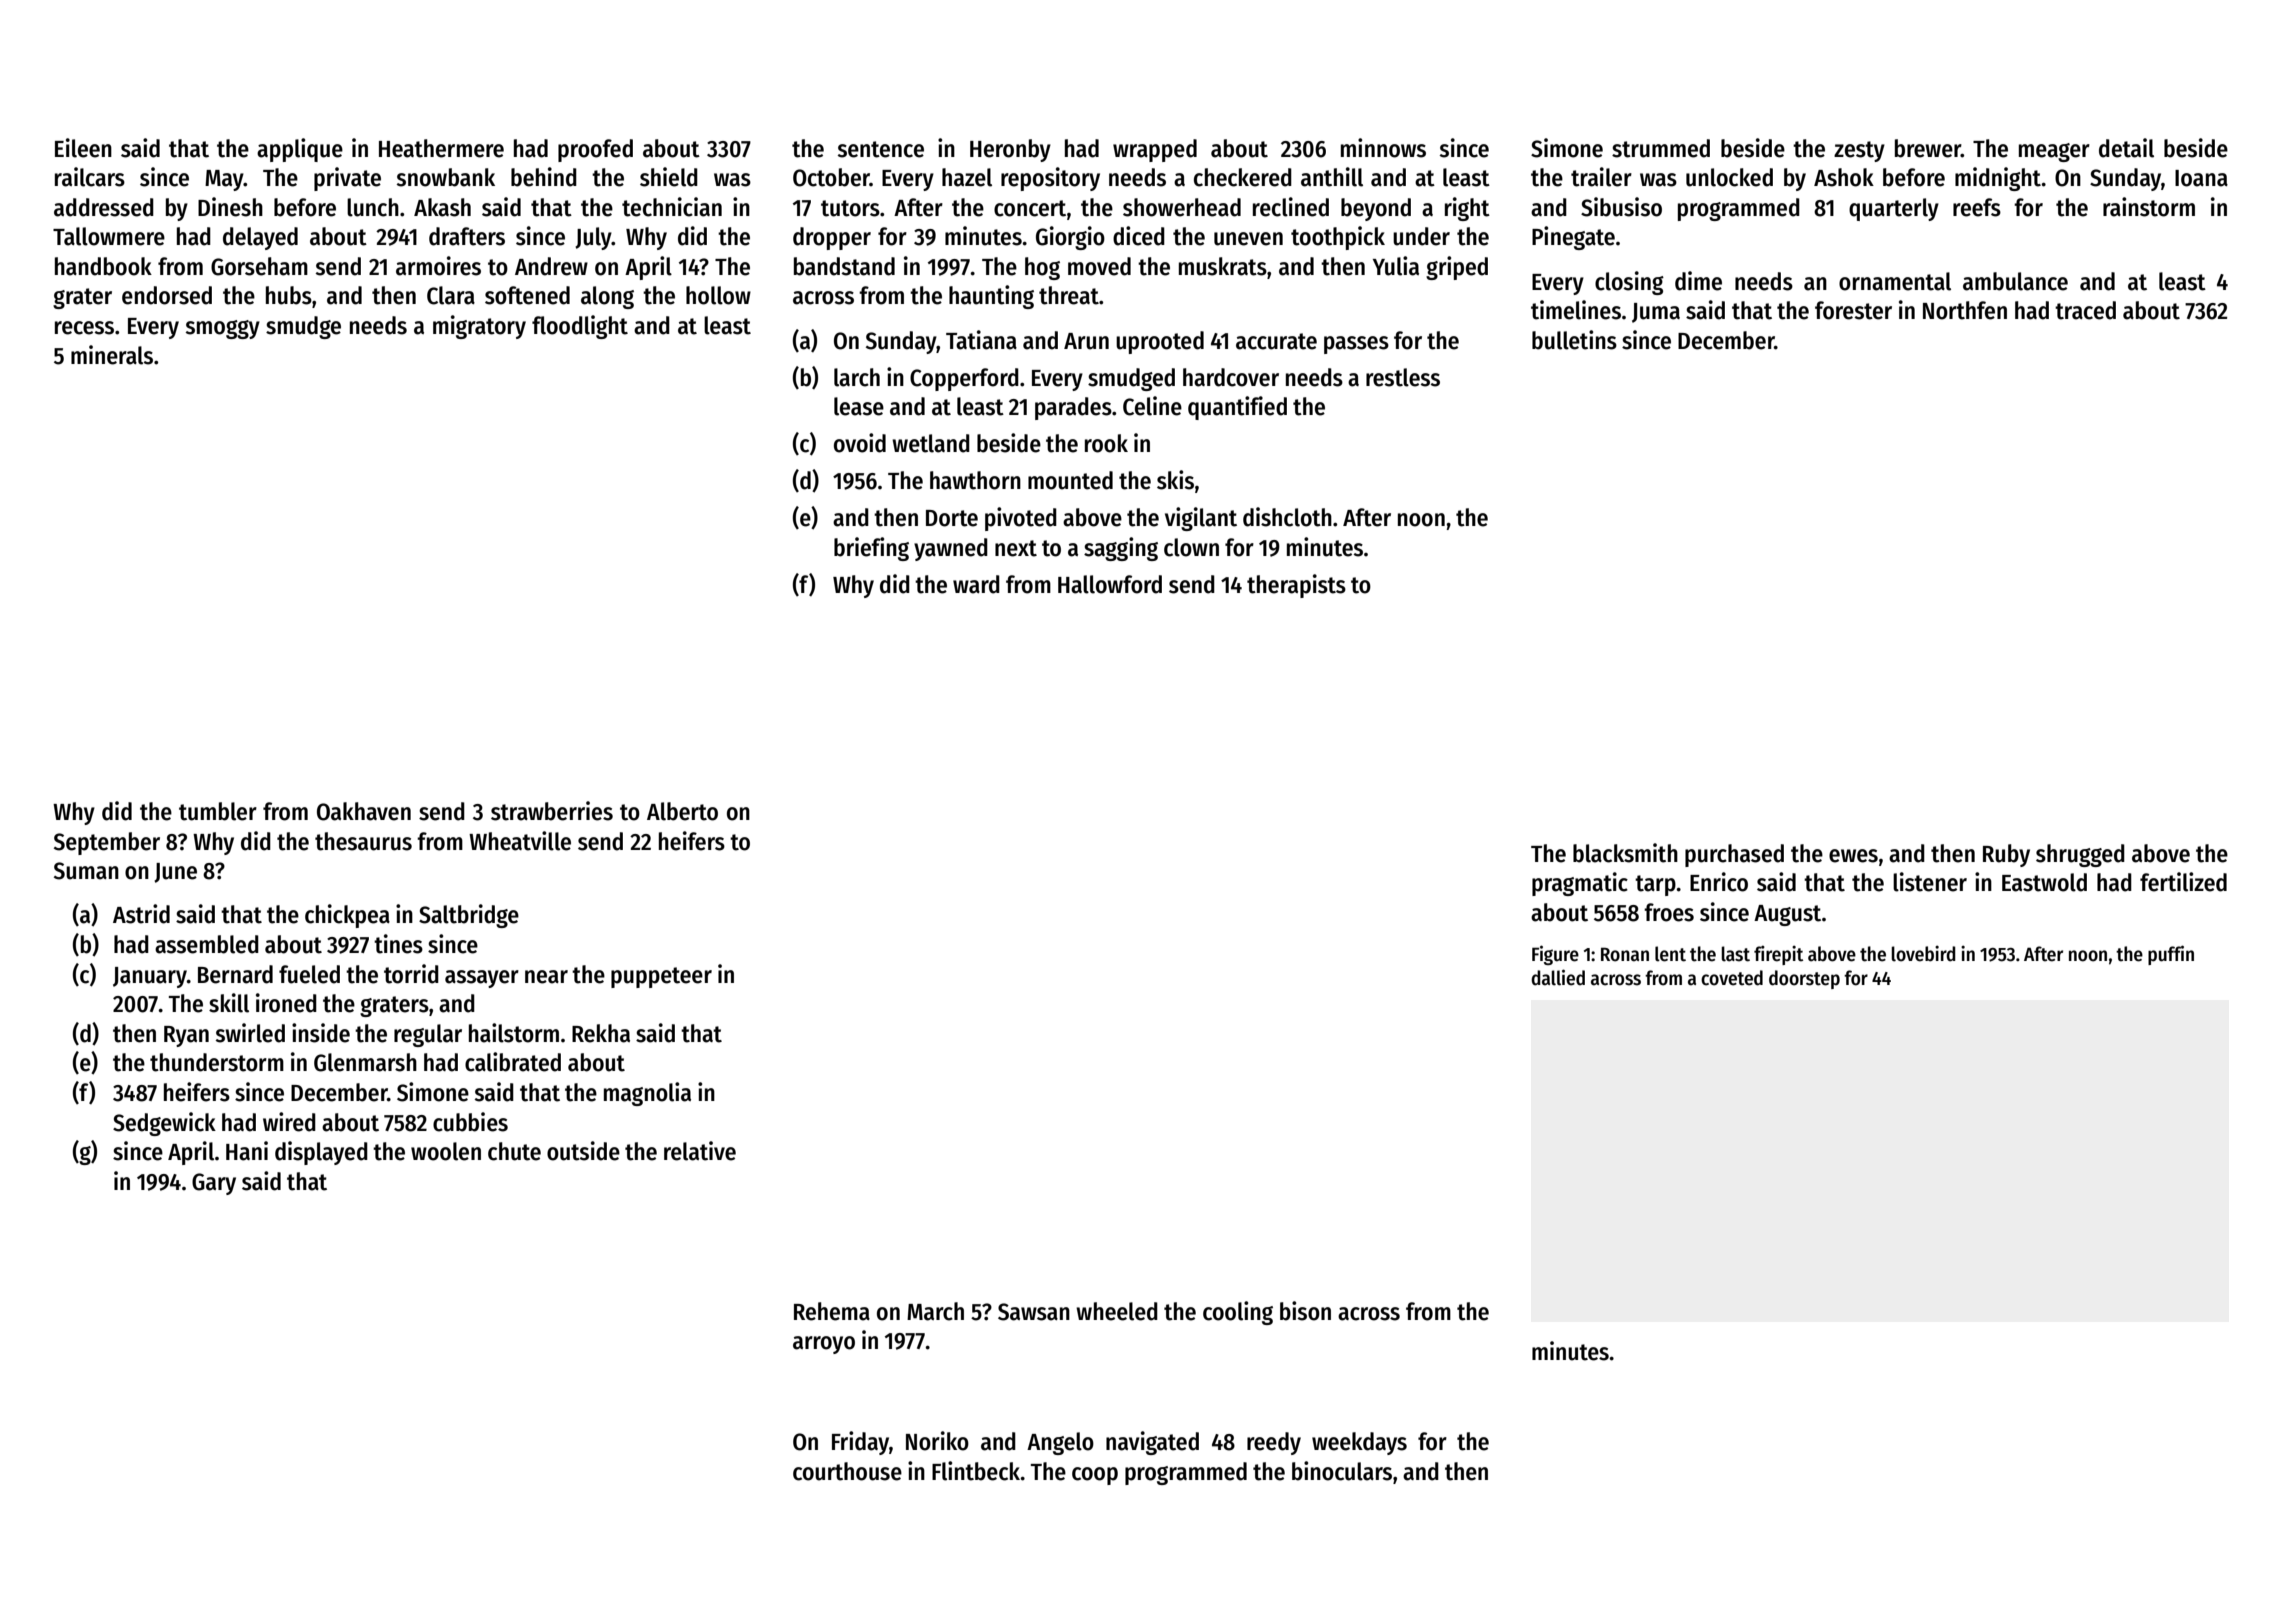 Image resolution: width=2282 pixels, height=1614 pixels. What do you see at coordinates (309, 974) in the screenshot?
I see `fueled` at bounding box center [309, 974].
